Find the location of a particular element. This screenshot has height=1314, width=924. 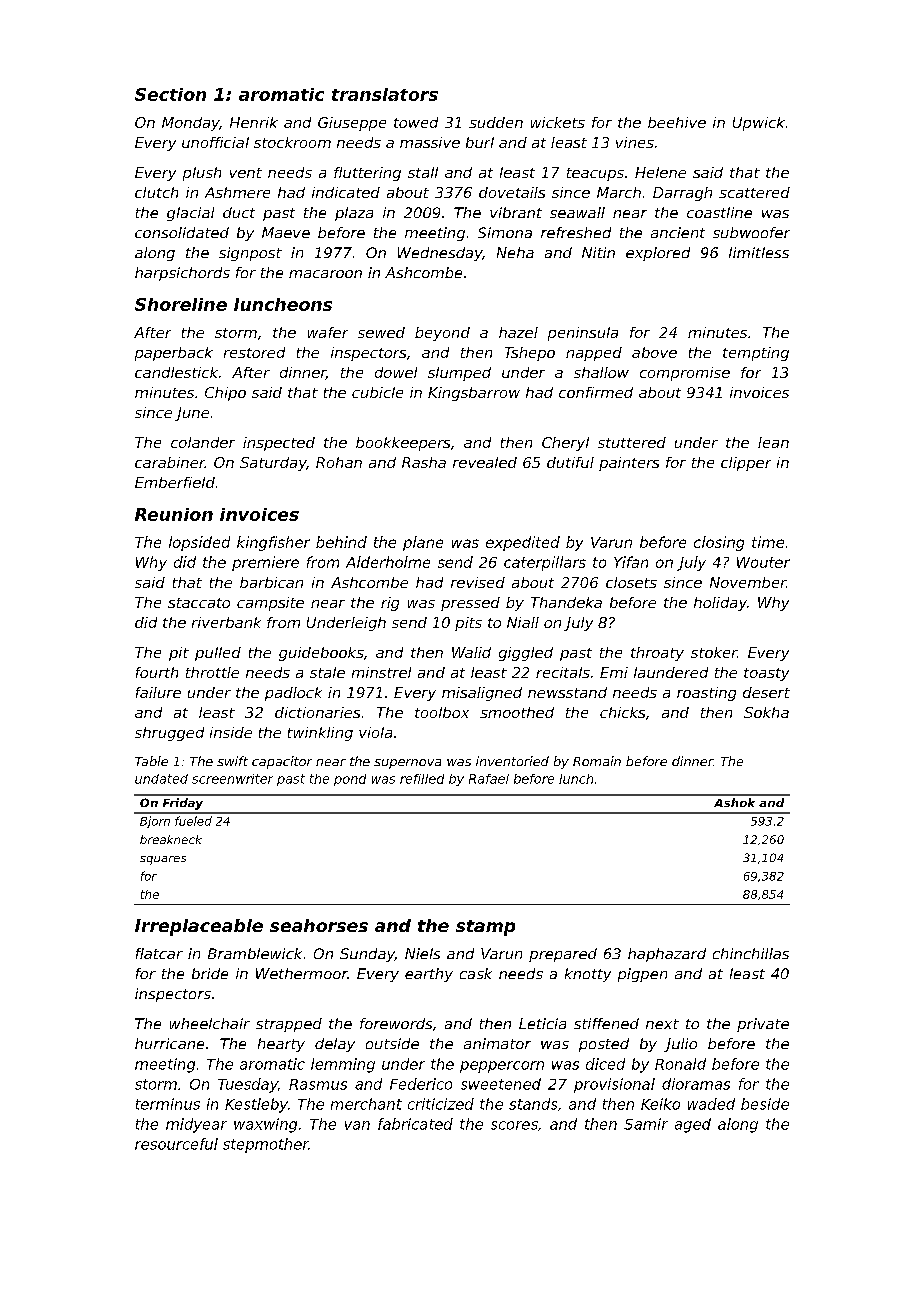

screenwriter is located at coordinates (232, 779).
